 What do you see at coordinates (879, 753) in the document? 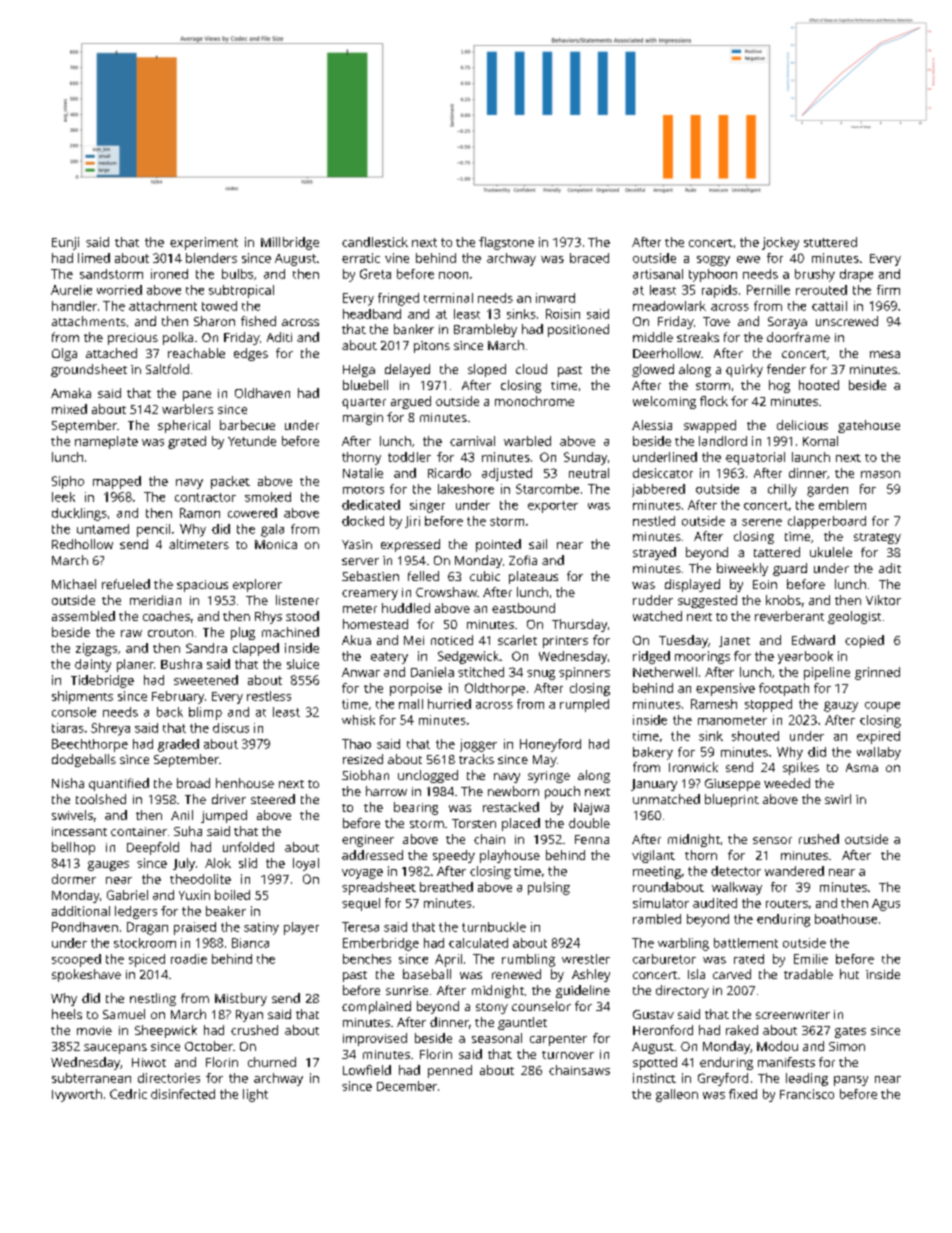
I see `wallaby` at bounding box center [879, 753].
